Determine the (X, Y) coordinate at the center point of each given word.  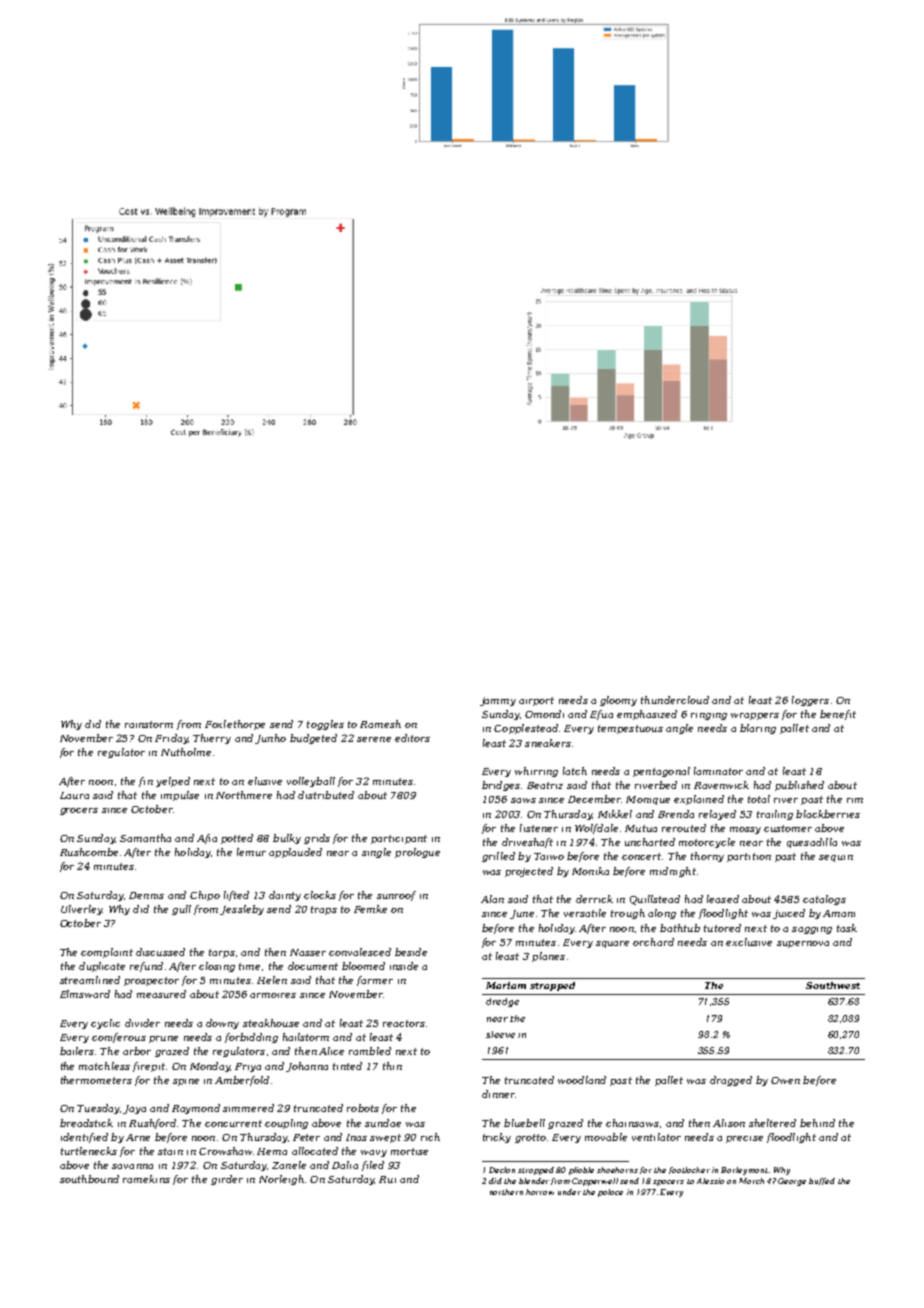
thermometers (96, 1080)
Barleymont (744, 1171)
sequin (836, 858)
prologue (417, 853)
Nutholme (186, 752)
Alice (331, 1051)
